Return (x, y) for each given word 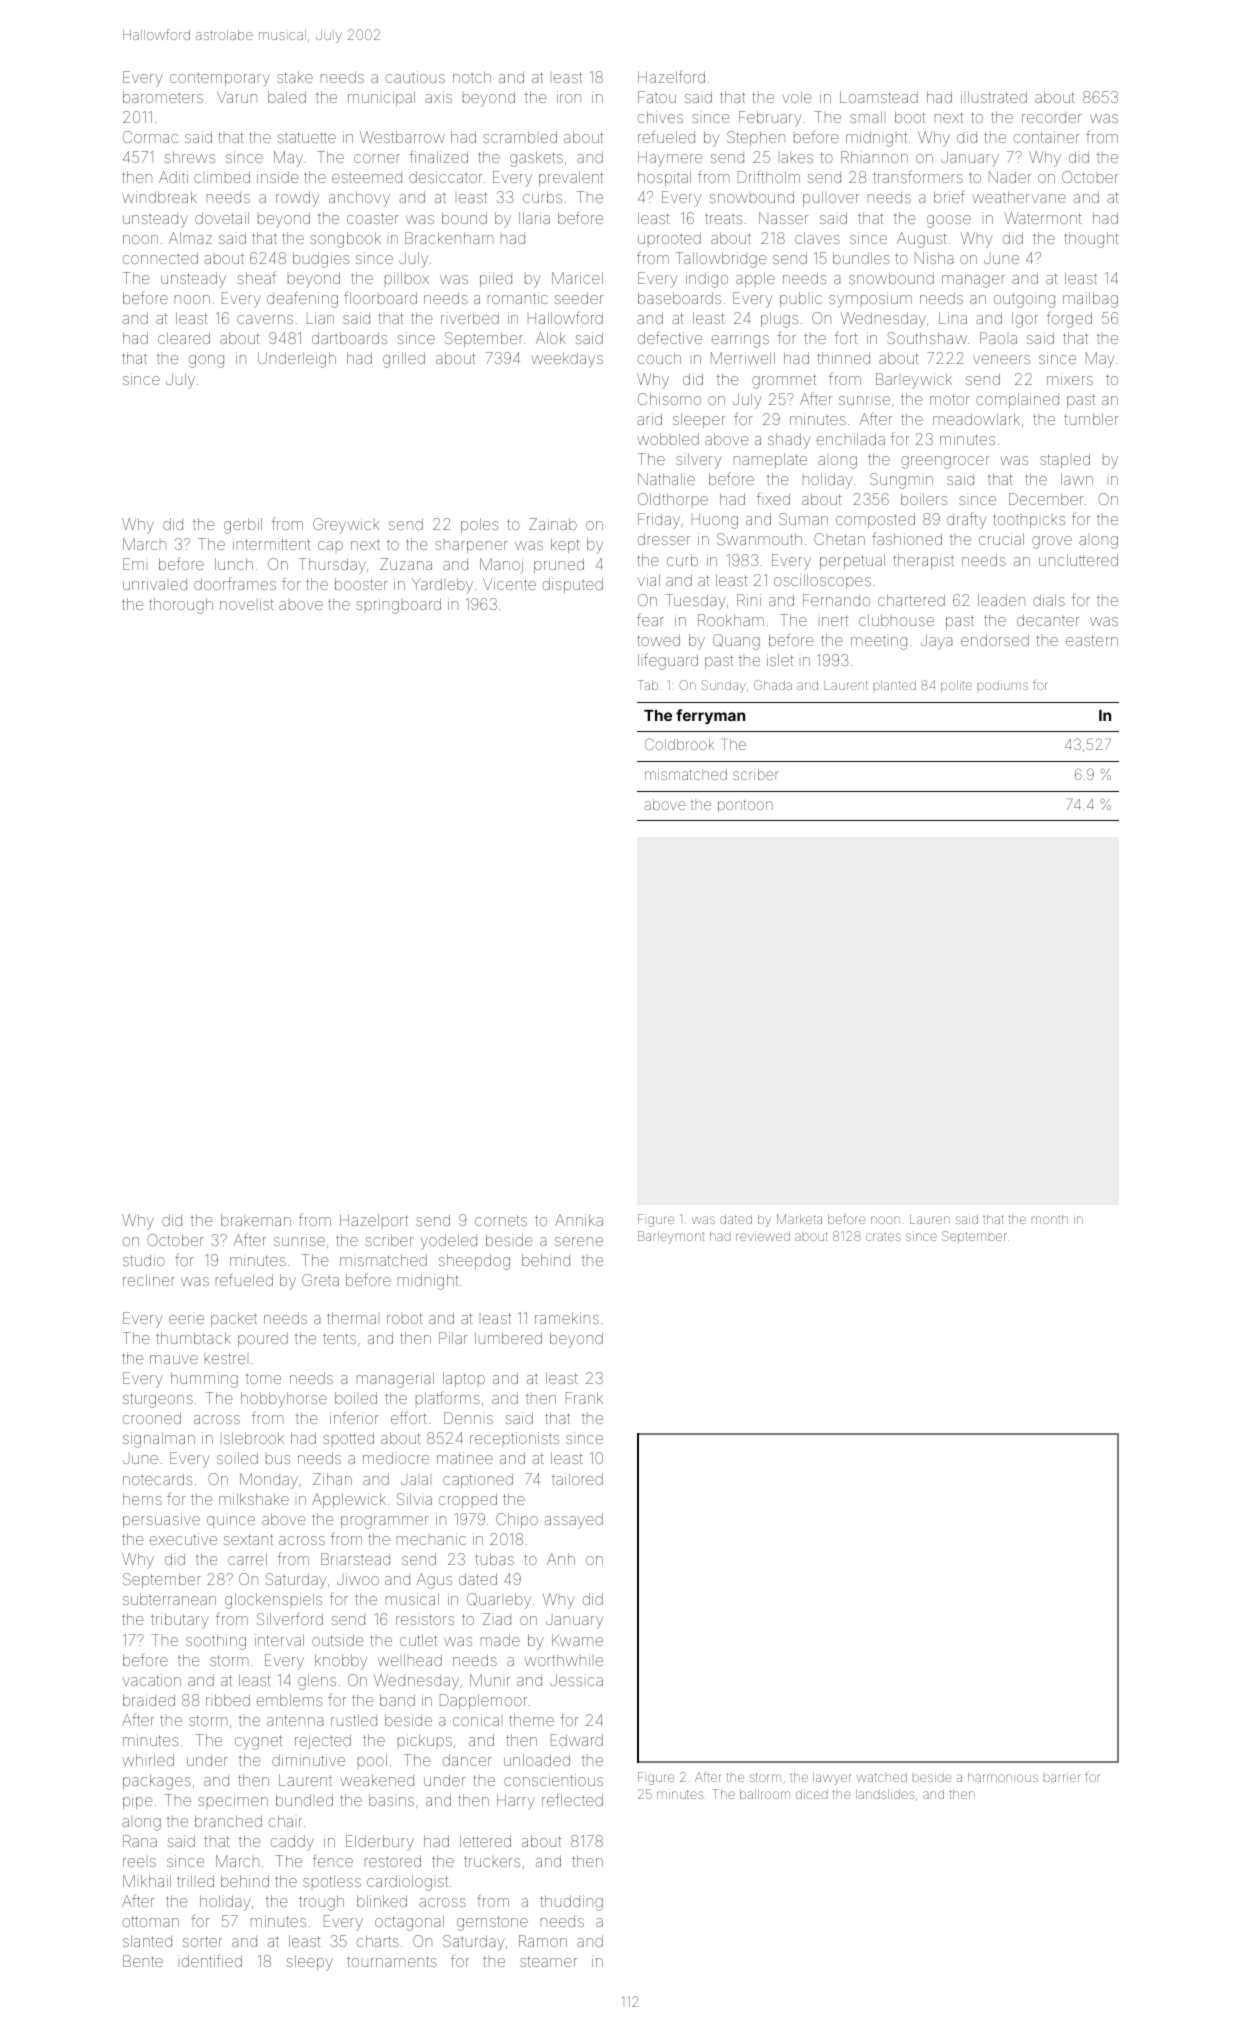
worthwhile (564, 1660)
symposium (870, 300)
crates (883, 1237)
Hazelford (671, 77)
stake (295, 77)
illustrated (994, 97)
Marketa (799, 1219)
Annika (579, 1220)
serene (579, 1241)
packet (234, 1319)
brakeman (256, 1220)
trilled (195, 1881)
